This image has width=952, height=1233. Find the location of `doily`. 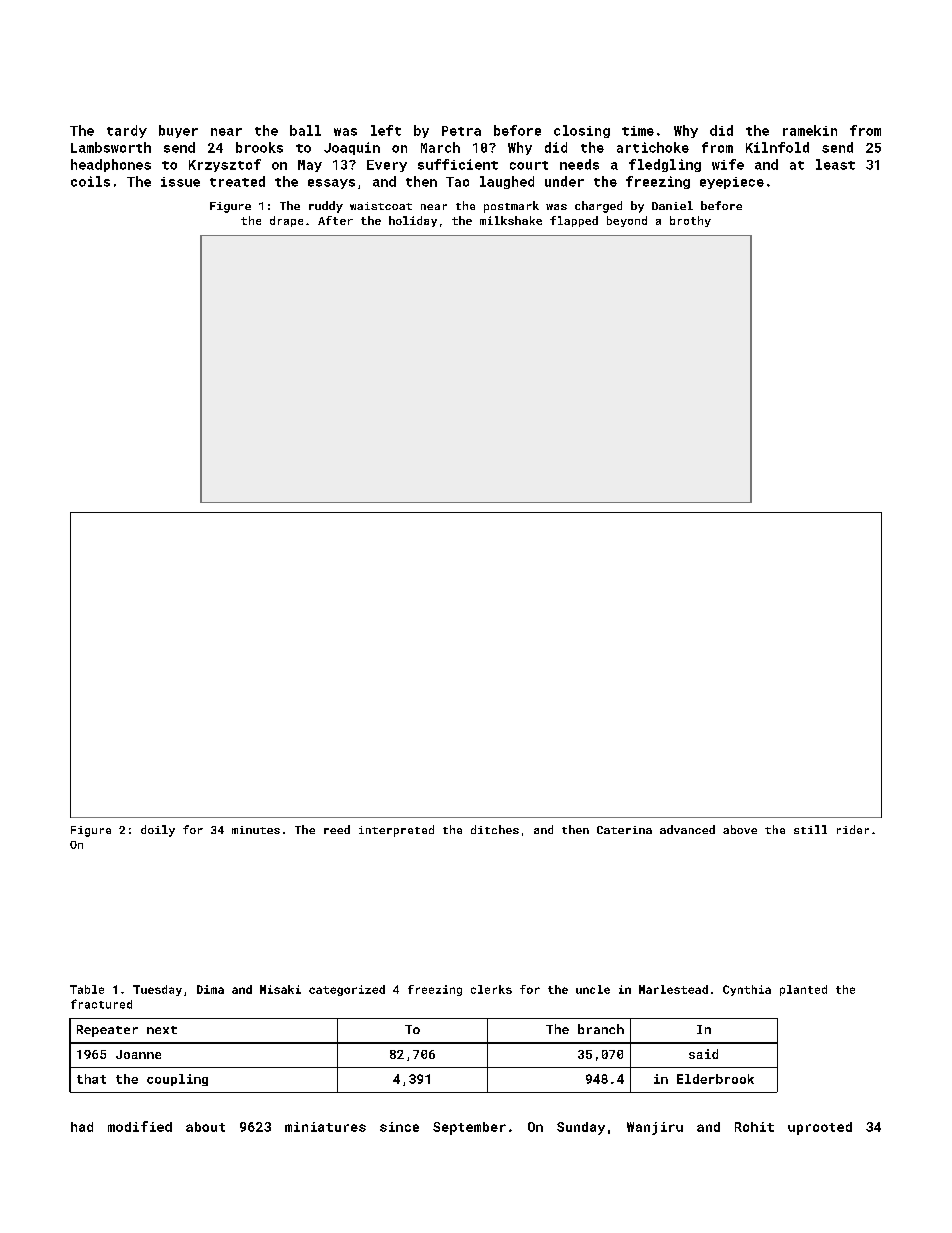

doily is located at coordinates (158, 831).
